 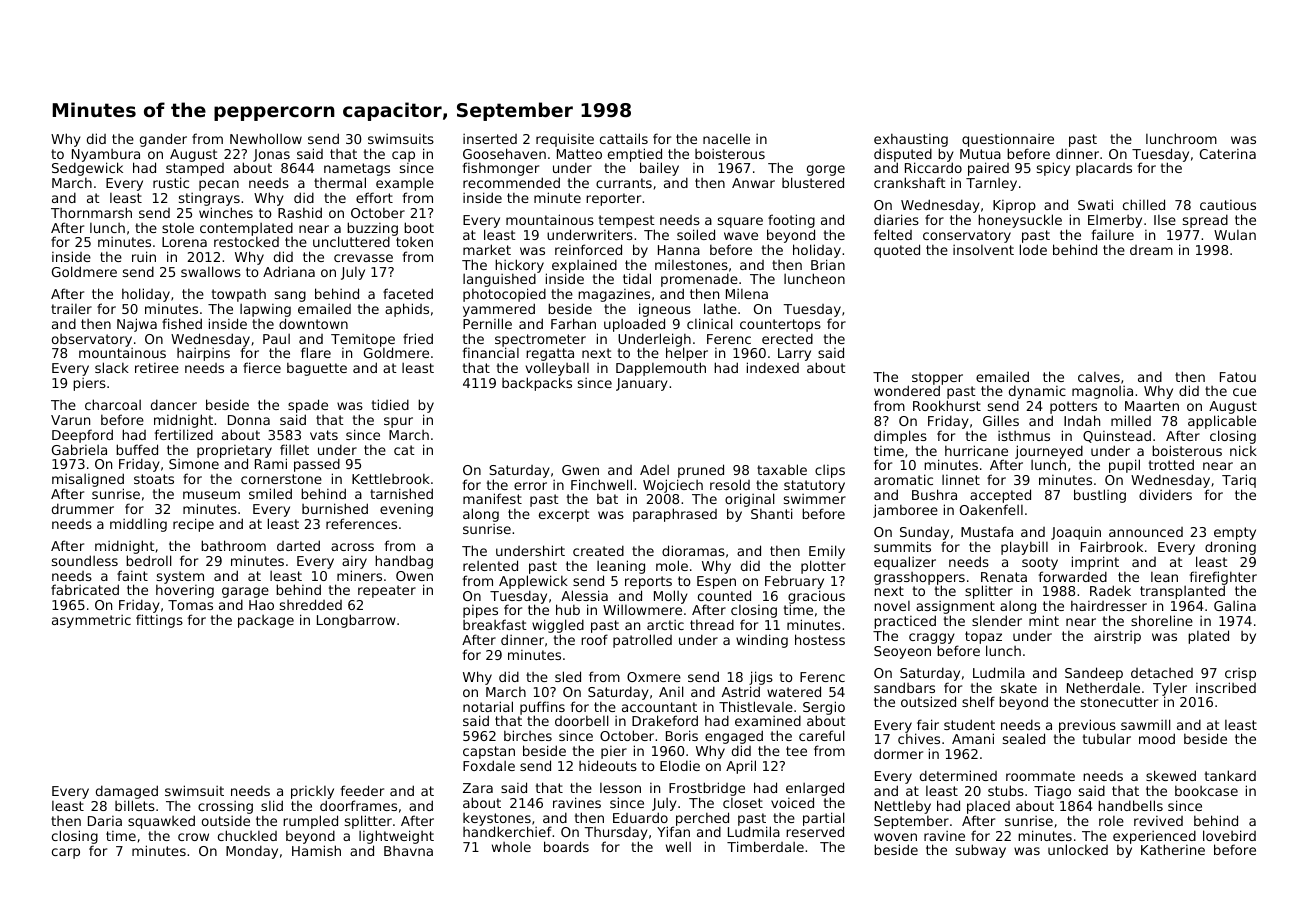 I want to click on hub, so click(x=568, y=609).
